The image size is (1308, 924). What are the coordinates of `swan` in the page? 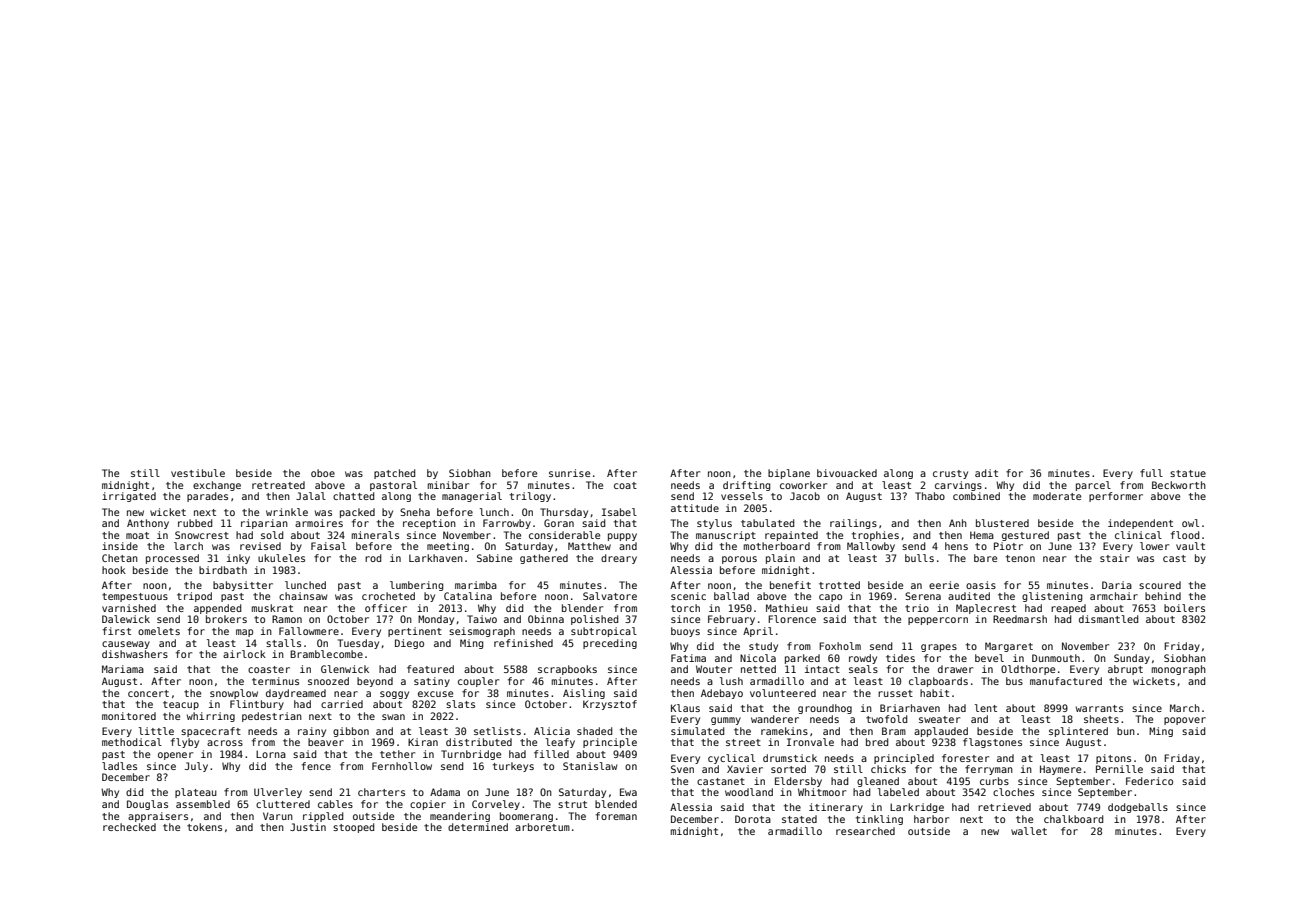 It's located at (393, 717).
